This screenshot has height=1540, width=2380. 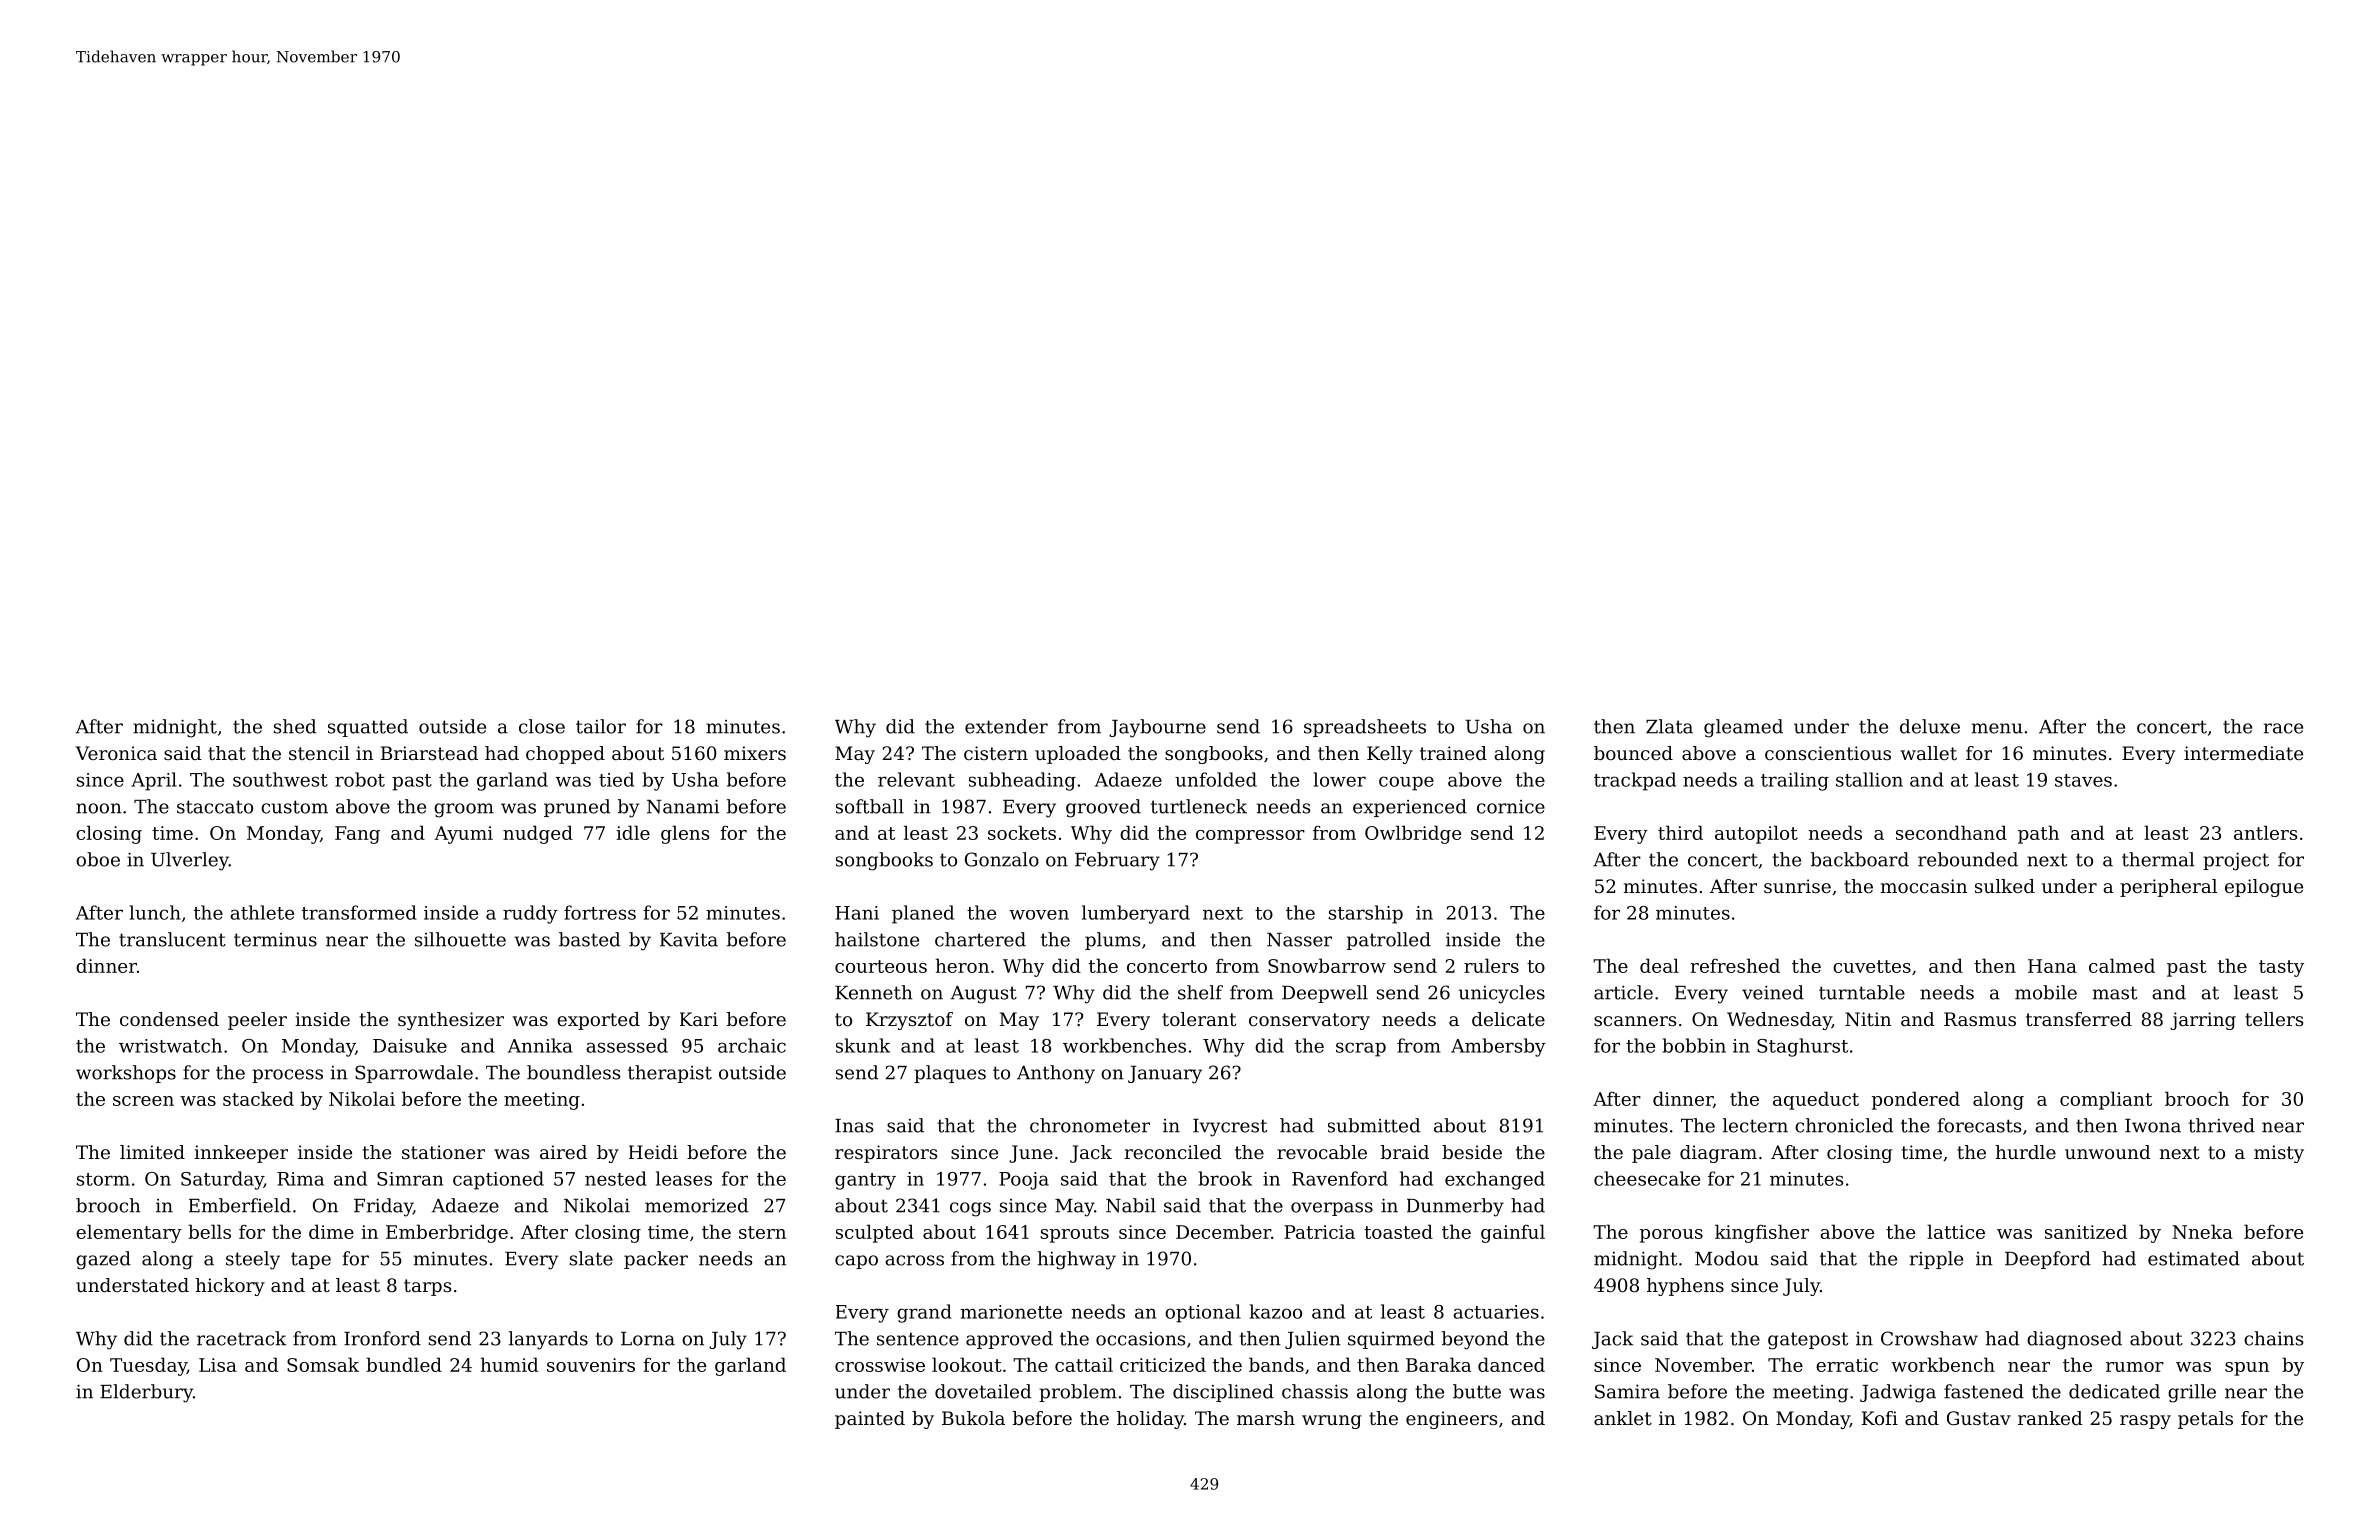 I want to click on backboard, so click(x=1860, y=859).
